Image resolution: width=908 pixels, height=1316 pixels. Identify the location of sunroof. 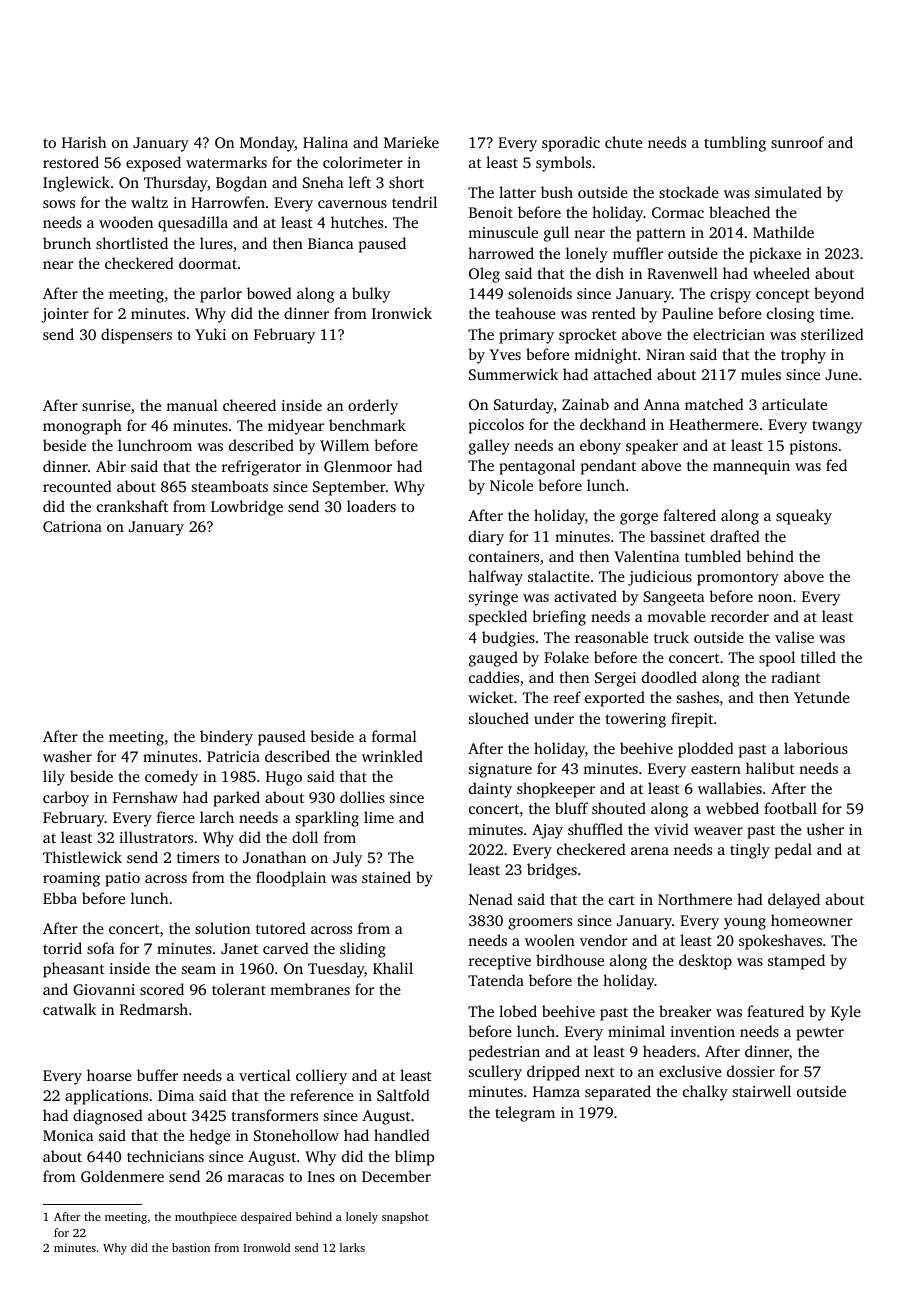
(797, 142).
